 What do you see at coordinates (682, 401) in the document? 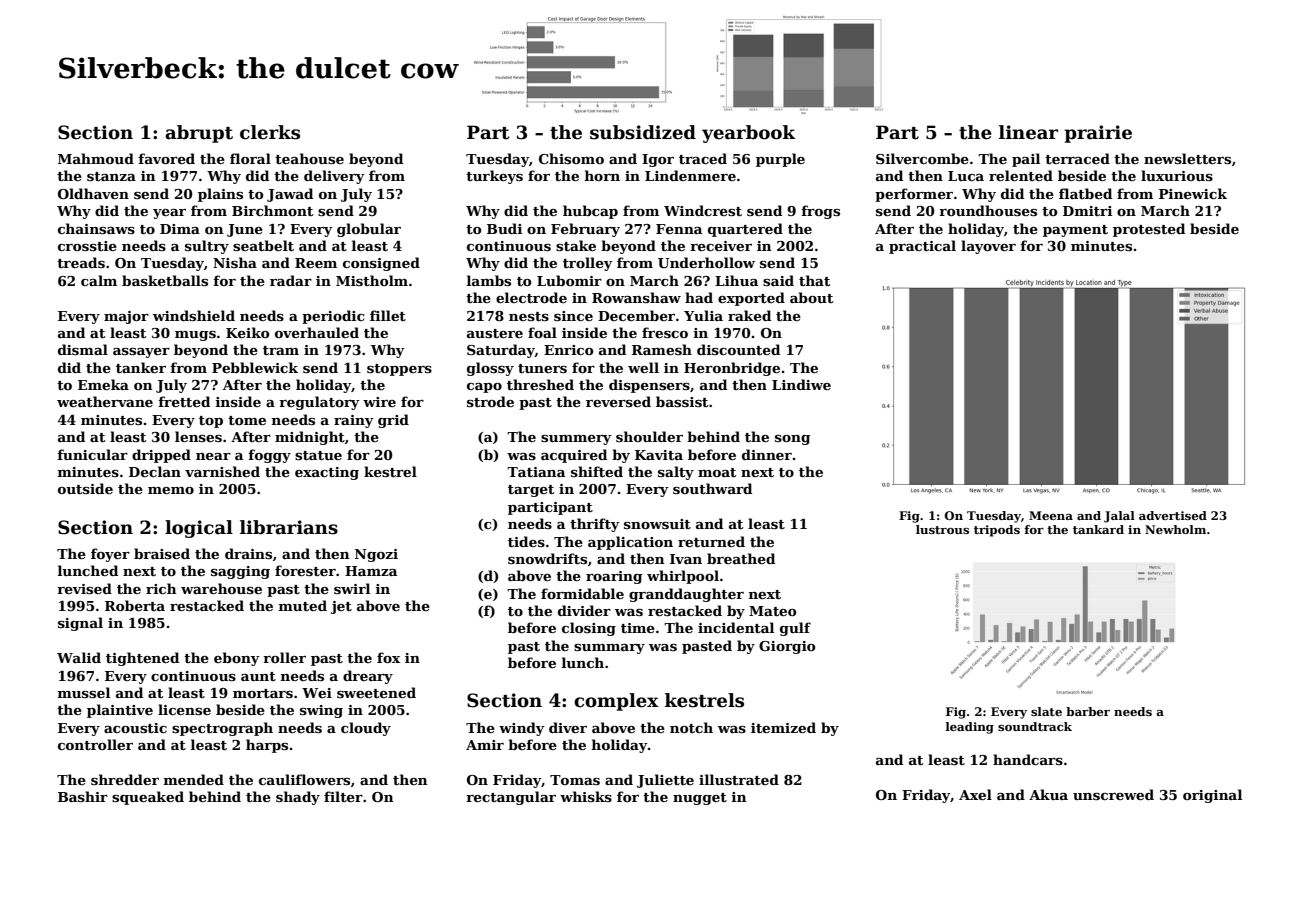
I see `bassist` at bounding box center [682, 401].
